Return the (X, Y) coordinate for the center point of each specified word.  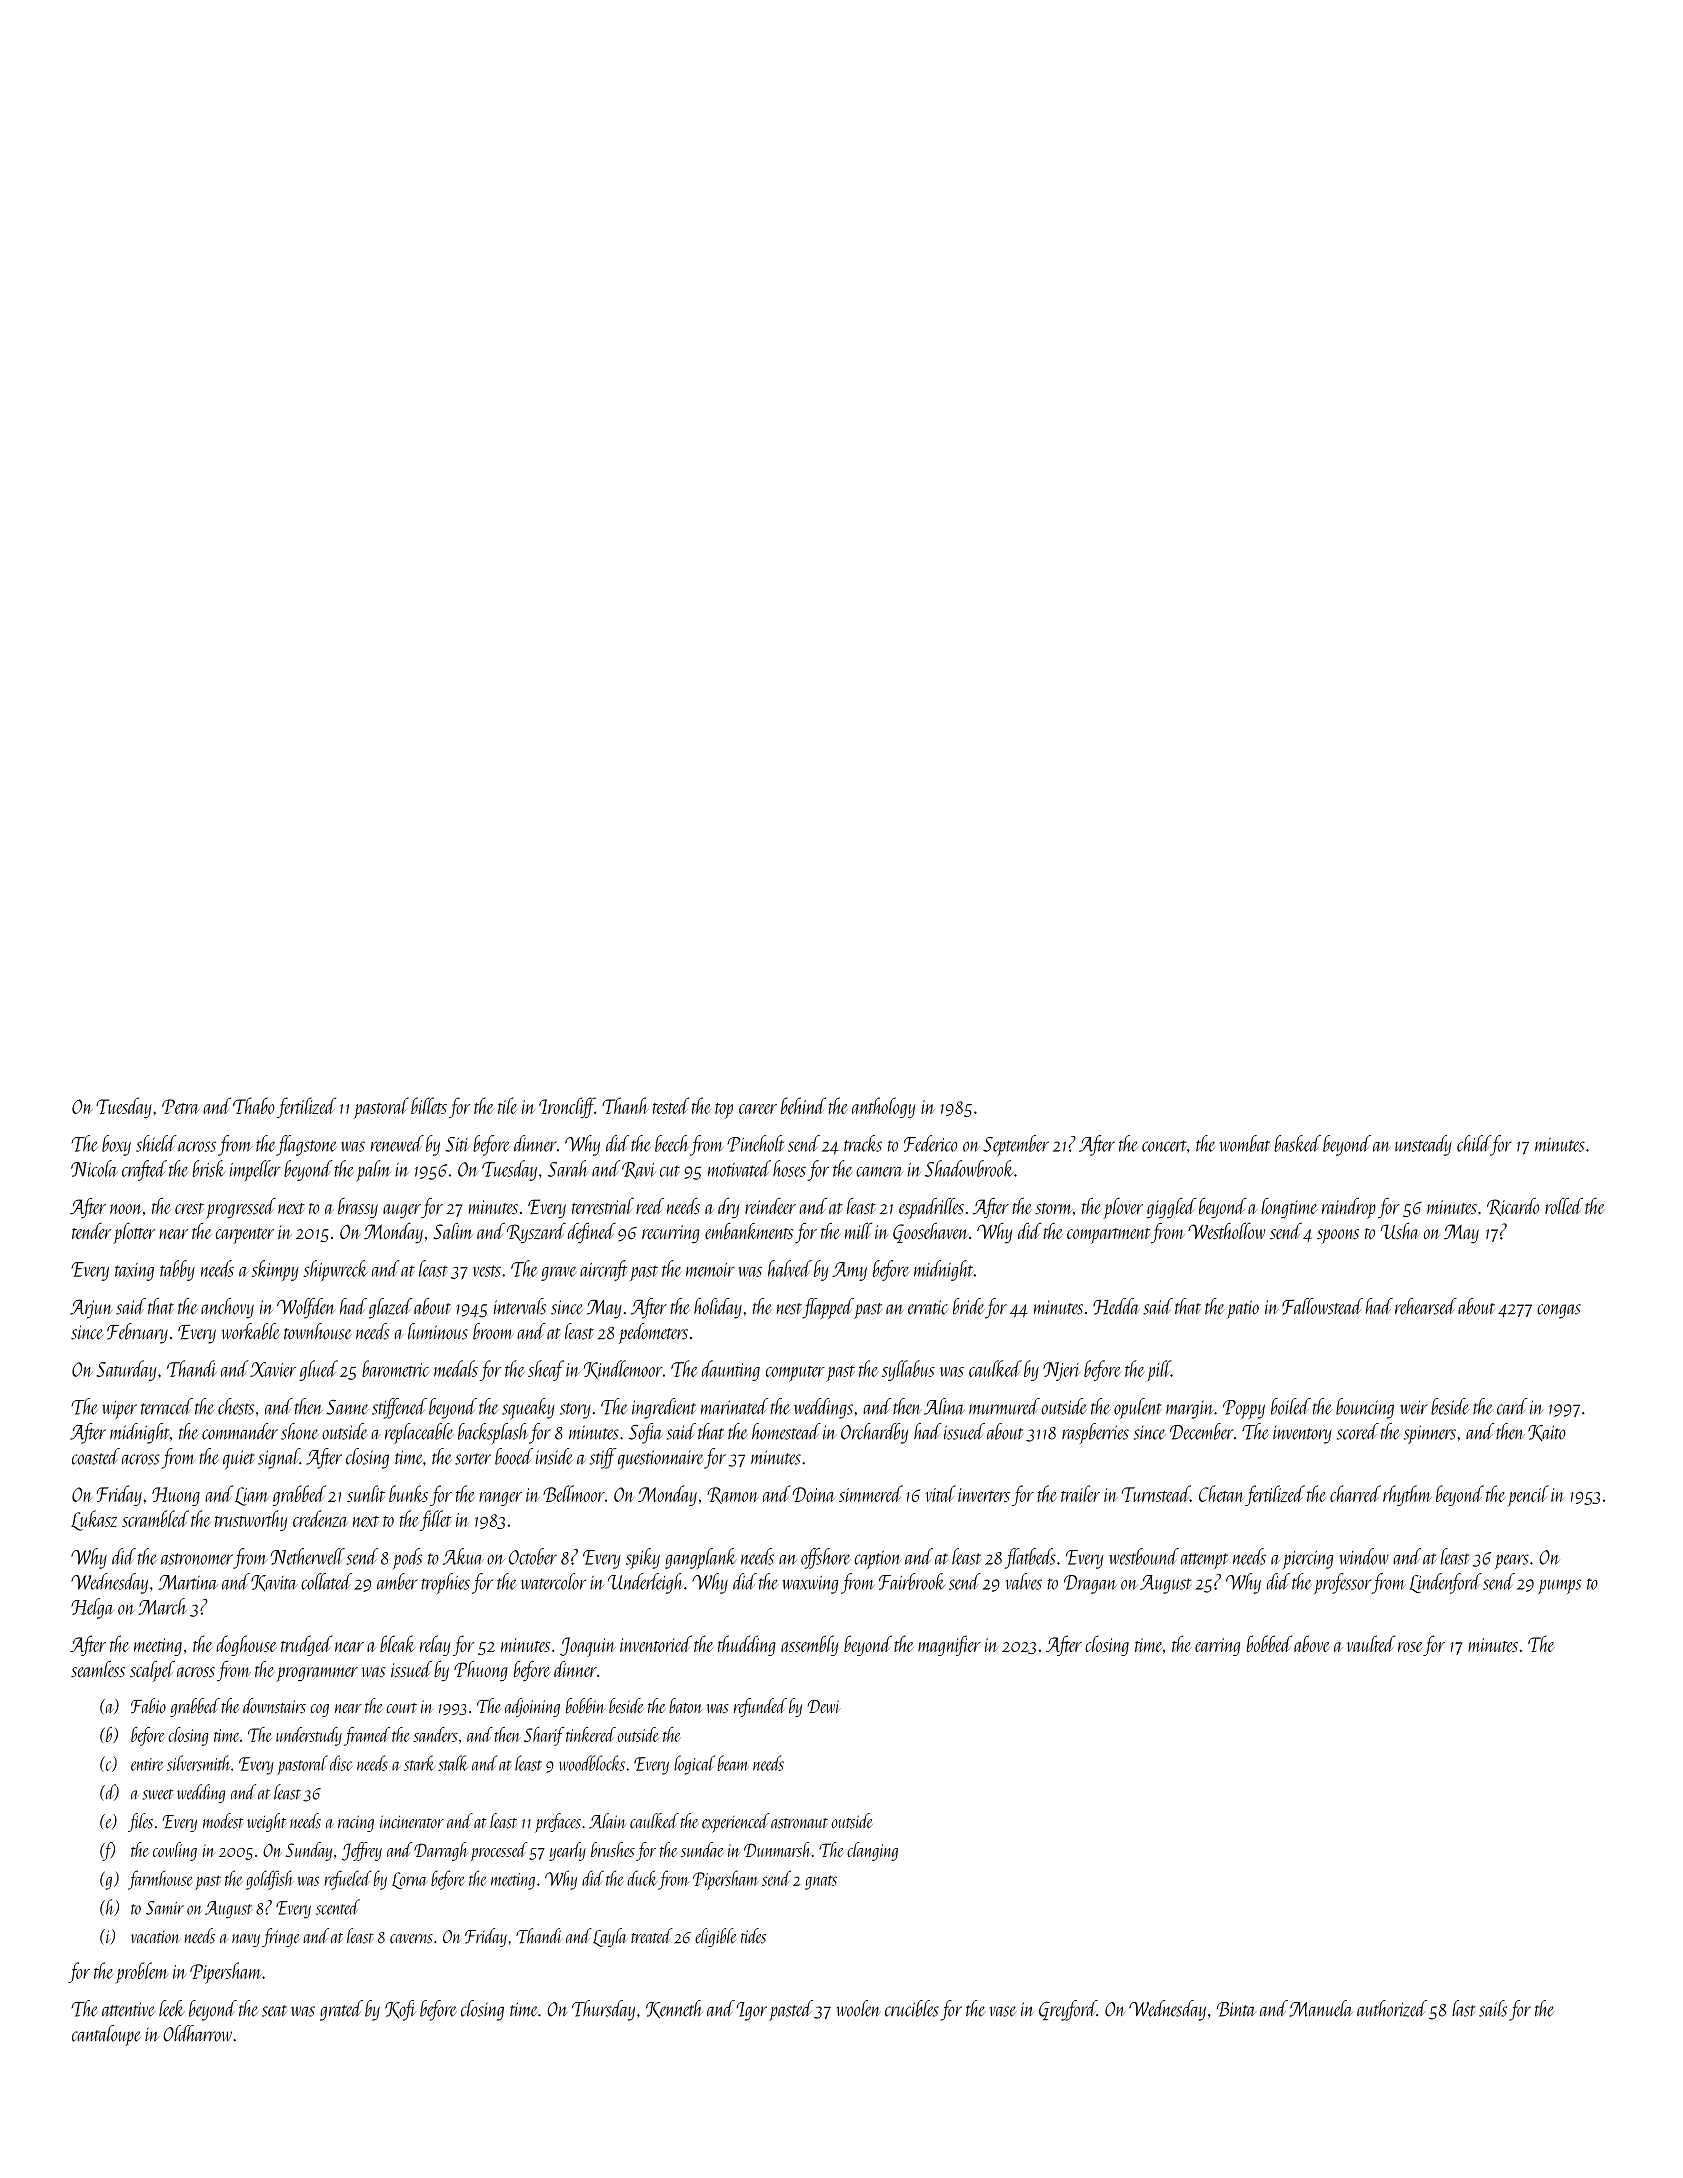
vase (1003, 2011)
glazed (391, 1308)
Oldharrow (197, 2033)
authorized (1392, 2008)
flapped (828, 1308)
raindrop (1349, 1208)
